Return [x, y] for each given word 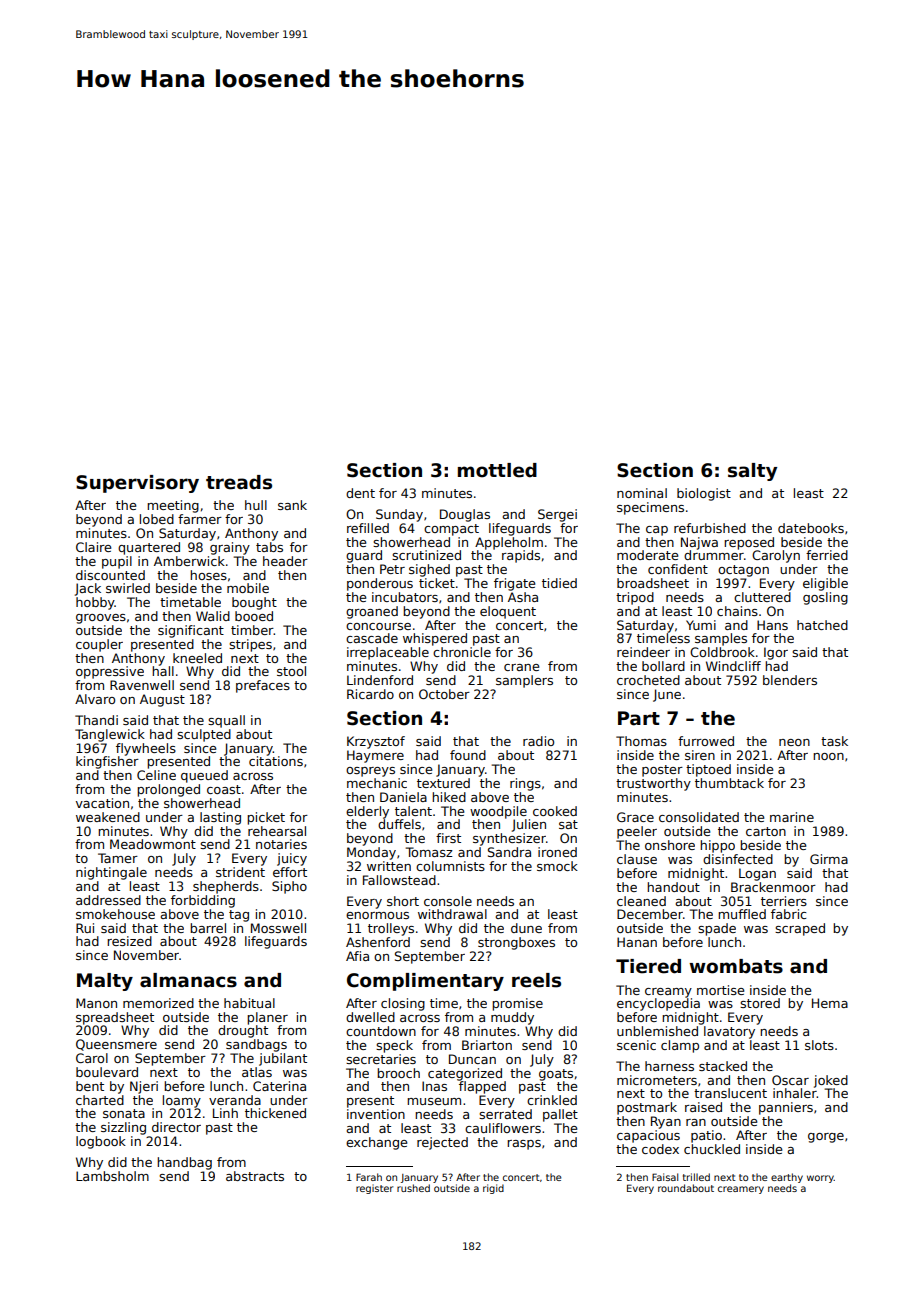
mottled [497, 470]
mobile [248, 588]
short [403, 901]
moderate [647, 555]
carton [766, 831]
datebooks [811, 528]
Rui [85, 928]
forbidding [203, 901]
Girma [829, 859]
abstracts [255, 1176]
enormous [377, 915]
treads [239, 482]
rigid [493, 1189]
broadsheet [653, 583]
